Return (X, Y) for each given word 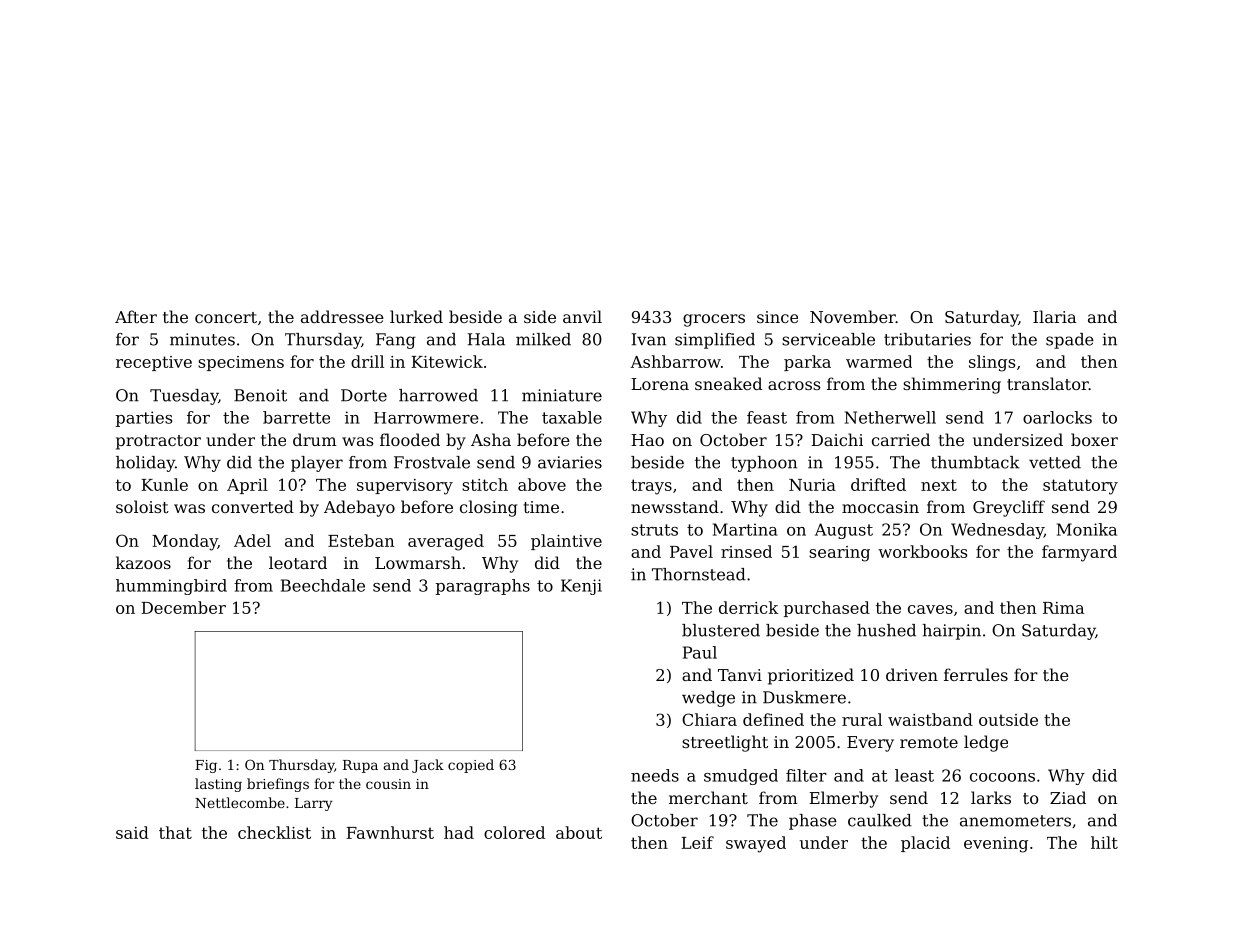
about (579, 832)
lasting (218, 785)
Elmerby (843, 799)
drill (367, 361)
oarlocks (1057, 417)
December (183, 607)
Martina (745, 529)
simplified (715, 341)
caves (930, 609)
